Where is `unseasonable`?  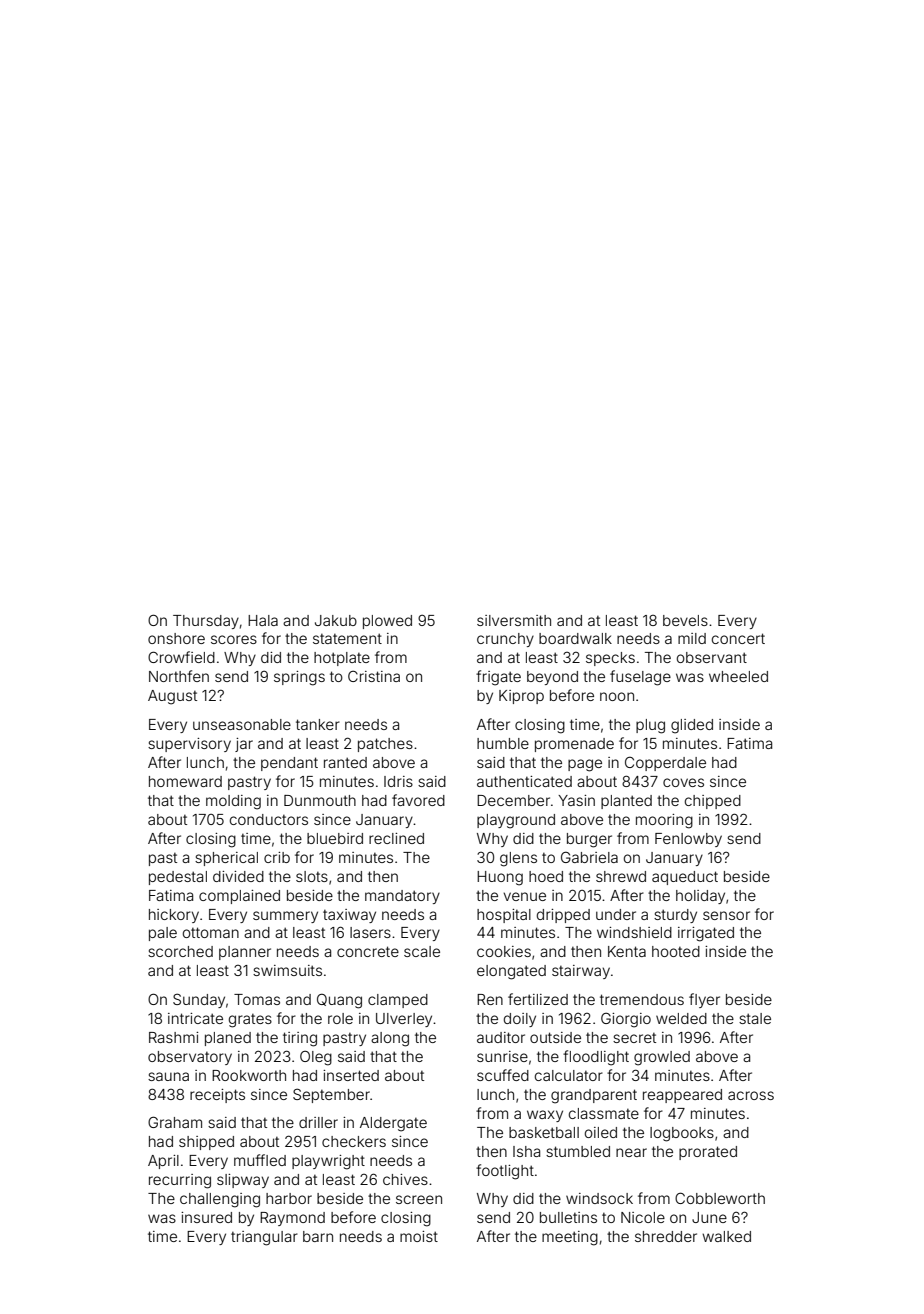
unseasonable is located at coordinates (242, 724).
